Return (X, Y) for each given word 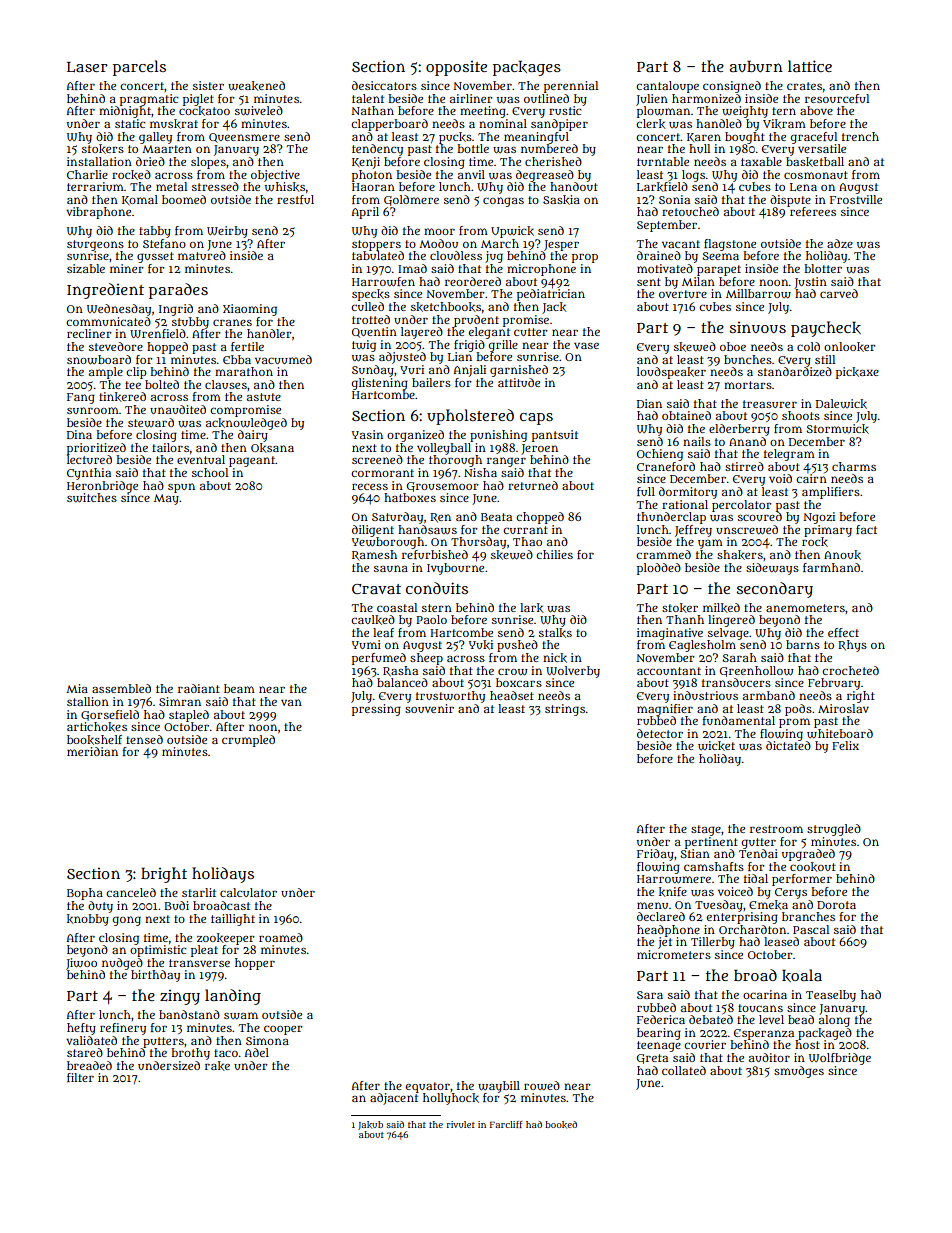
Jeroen (539, 449)
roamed (281, 937)
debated (711, 1019)
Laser (87, 67)
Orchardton (752, 929)
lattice (810, 66)
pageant (252, 461)
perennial (571, 87)
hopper (255, 964)
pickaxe (857, 373)
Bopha (85, 894)
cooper (283, 1030)
